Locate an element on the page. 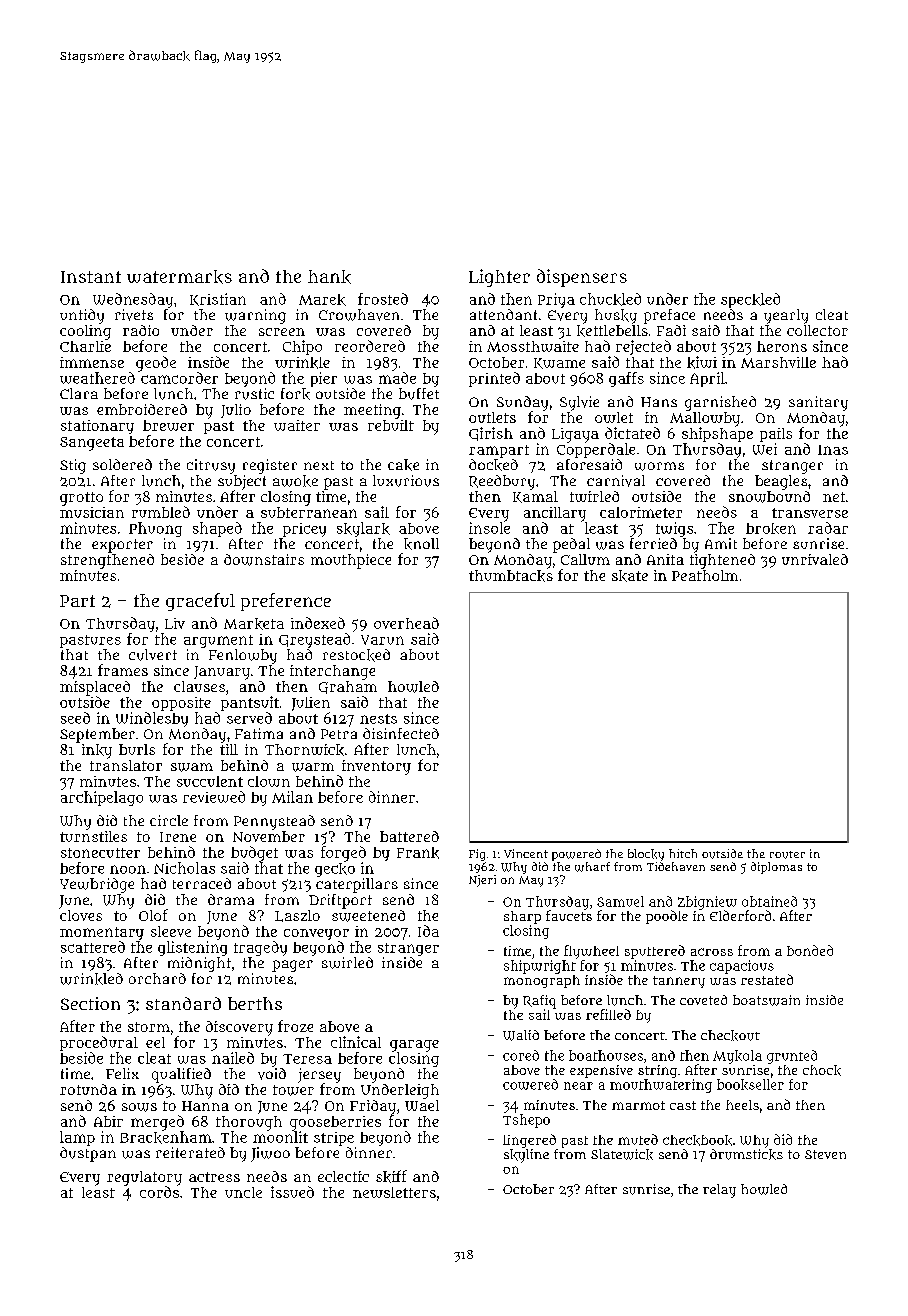  till is located at coordinates (229, 749).
